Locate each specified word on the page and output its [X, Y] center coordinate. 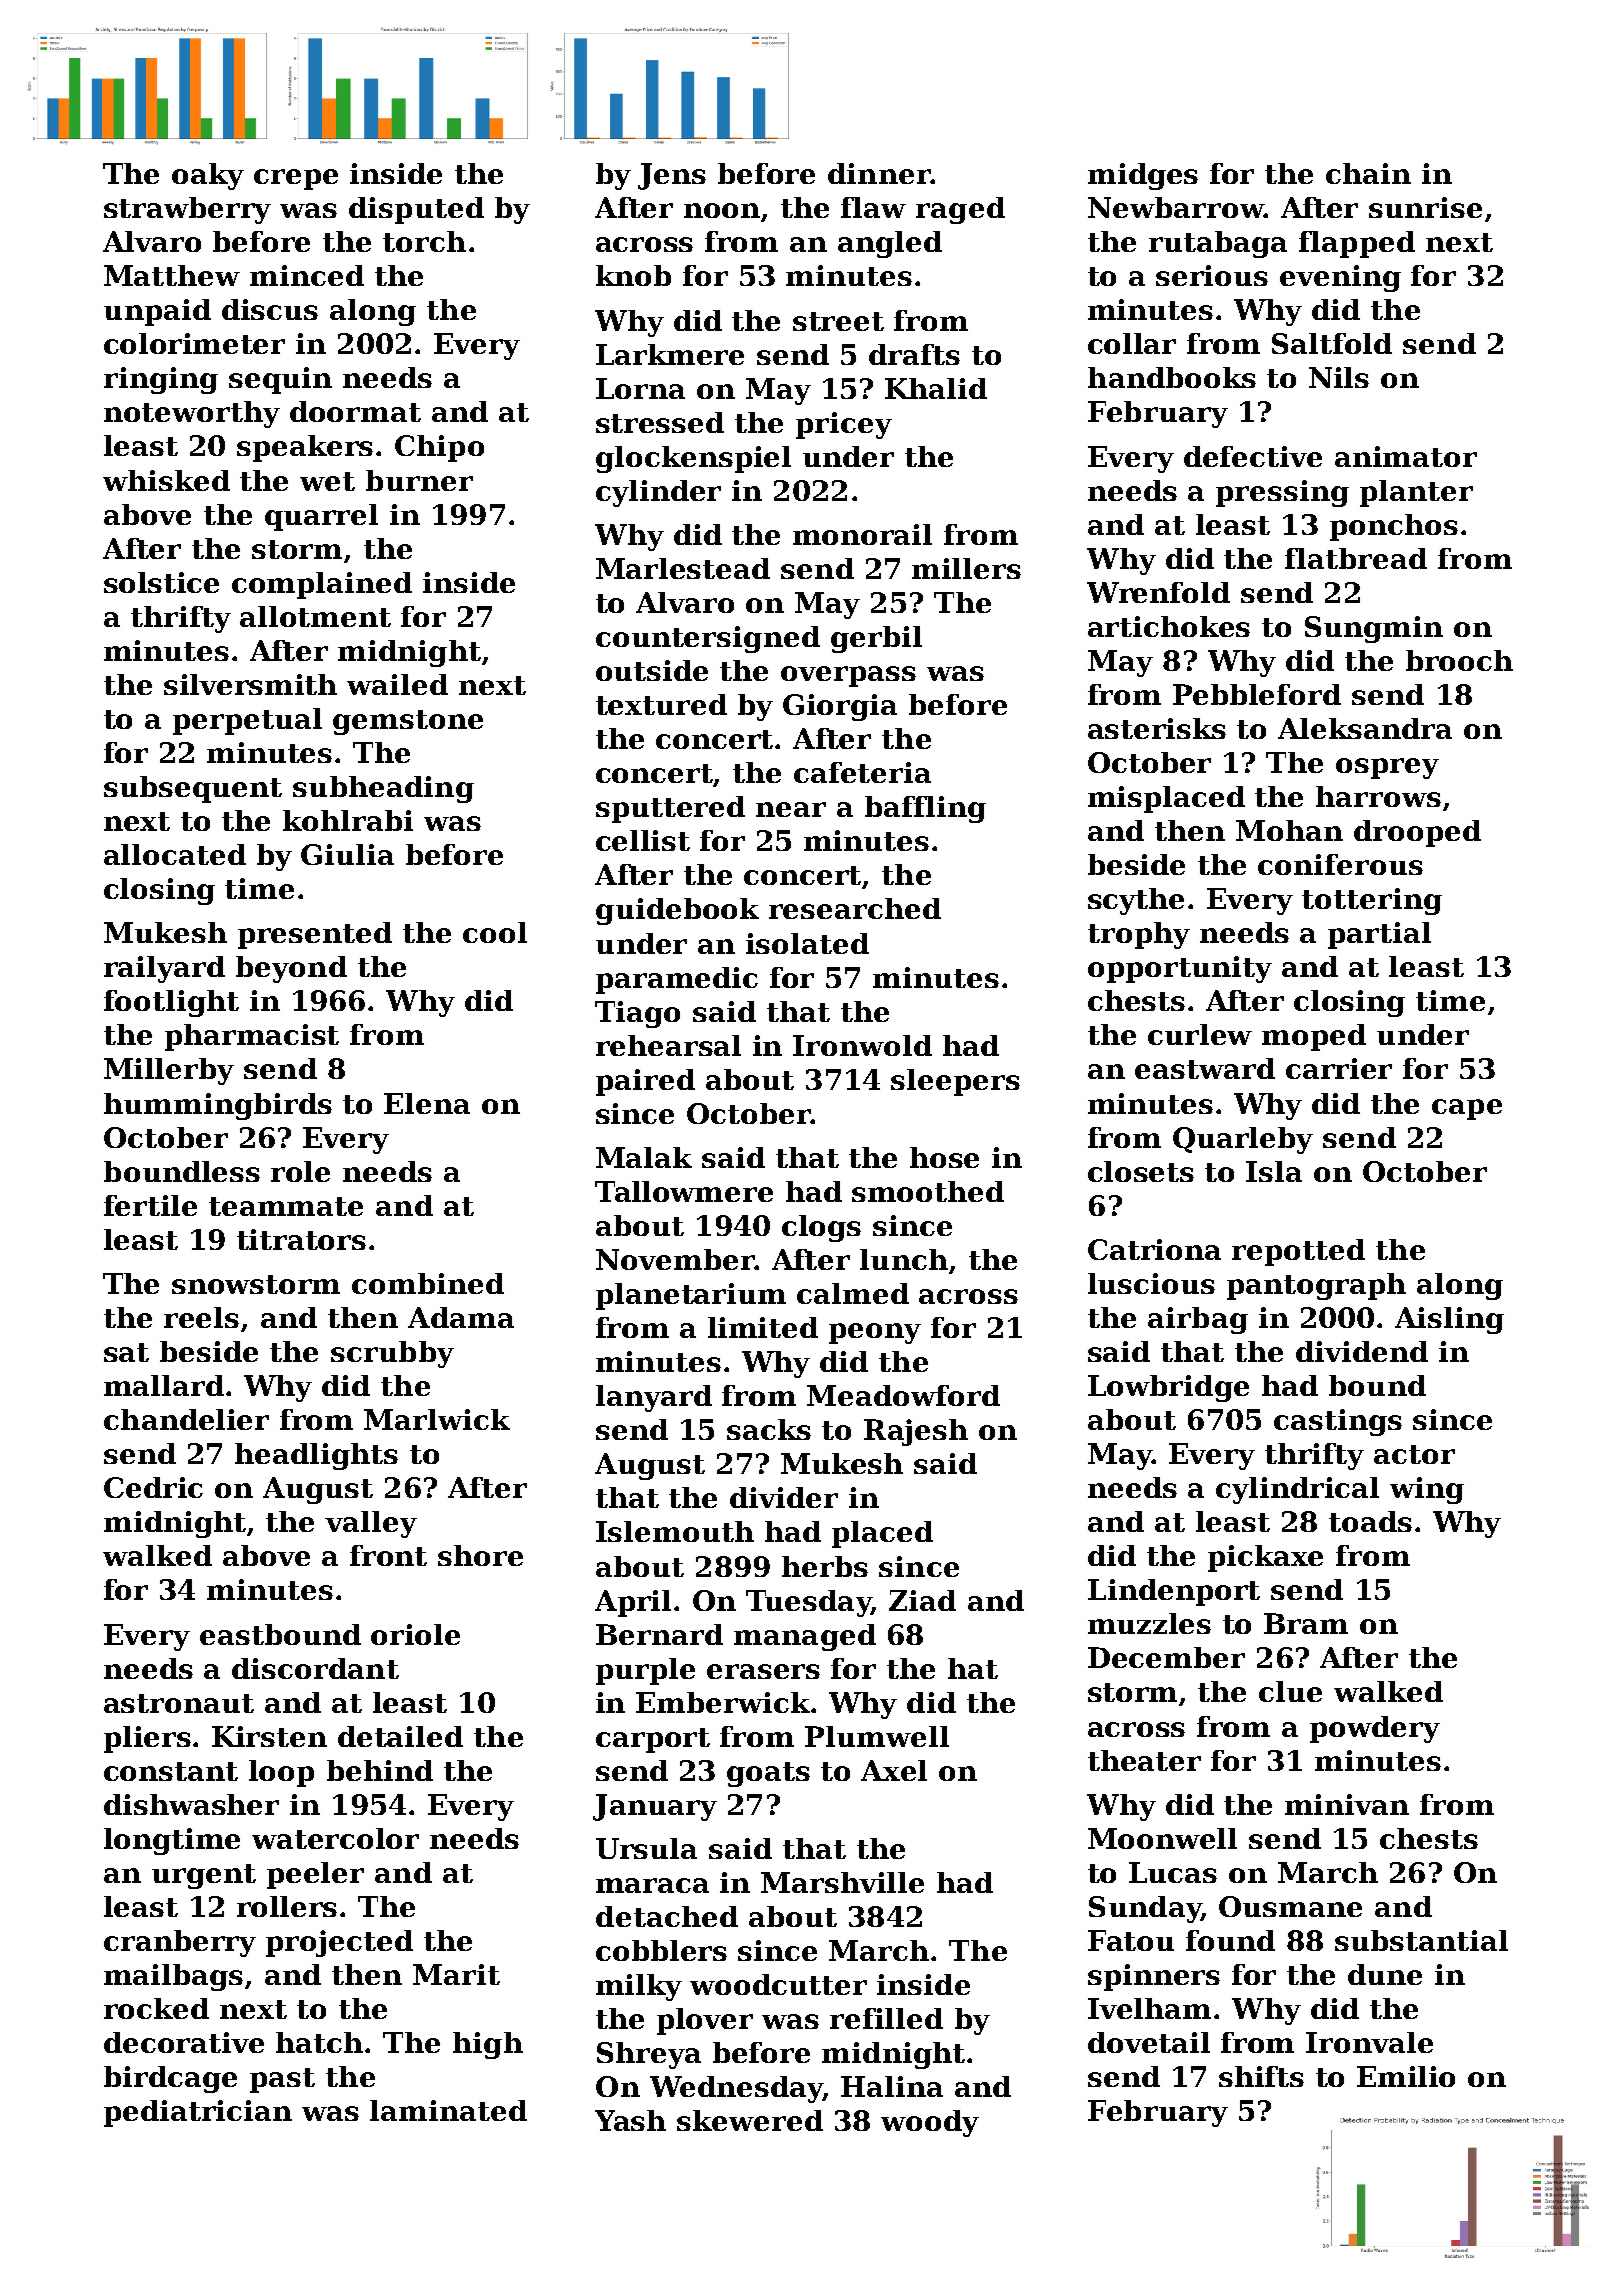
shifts [1261, 2076]
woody [930, 2123]
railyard [164, 969]
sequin [280, 380]
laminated [448, 2110]
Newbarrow [1176, 207]
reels [201, 1317]
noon [722, 210]
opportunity [1180, 969]
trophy [1139, 935]
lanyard [654, 1398]
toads [1370, 1521]
